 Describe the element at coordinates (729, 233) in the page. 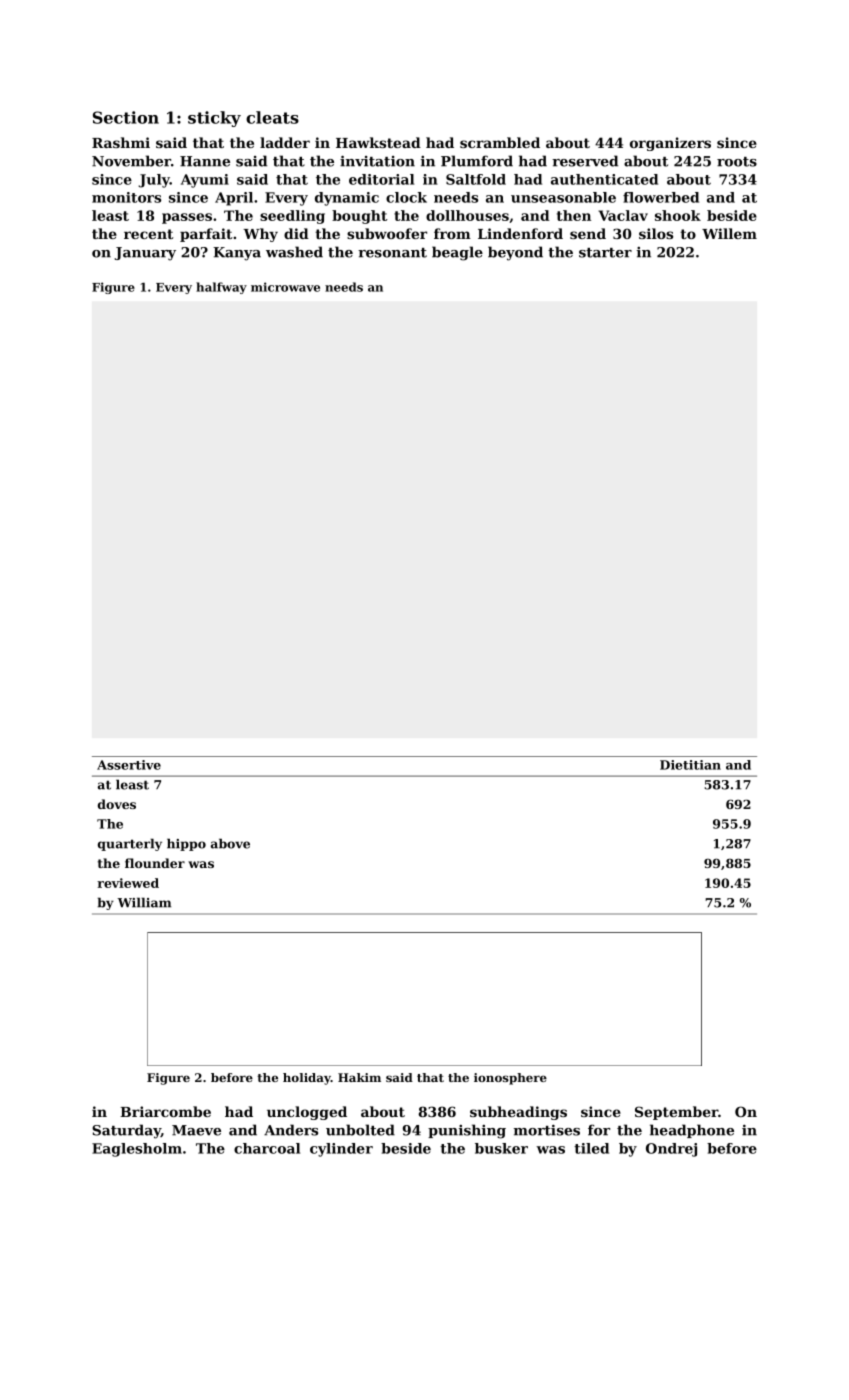

I see `Willem` at that location.
